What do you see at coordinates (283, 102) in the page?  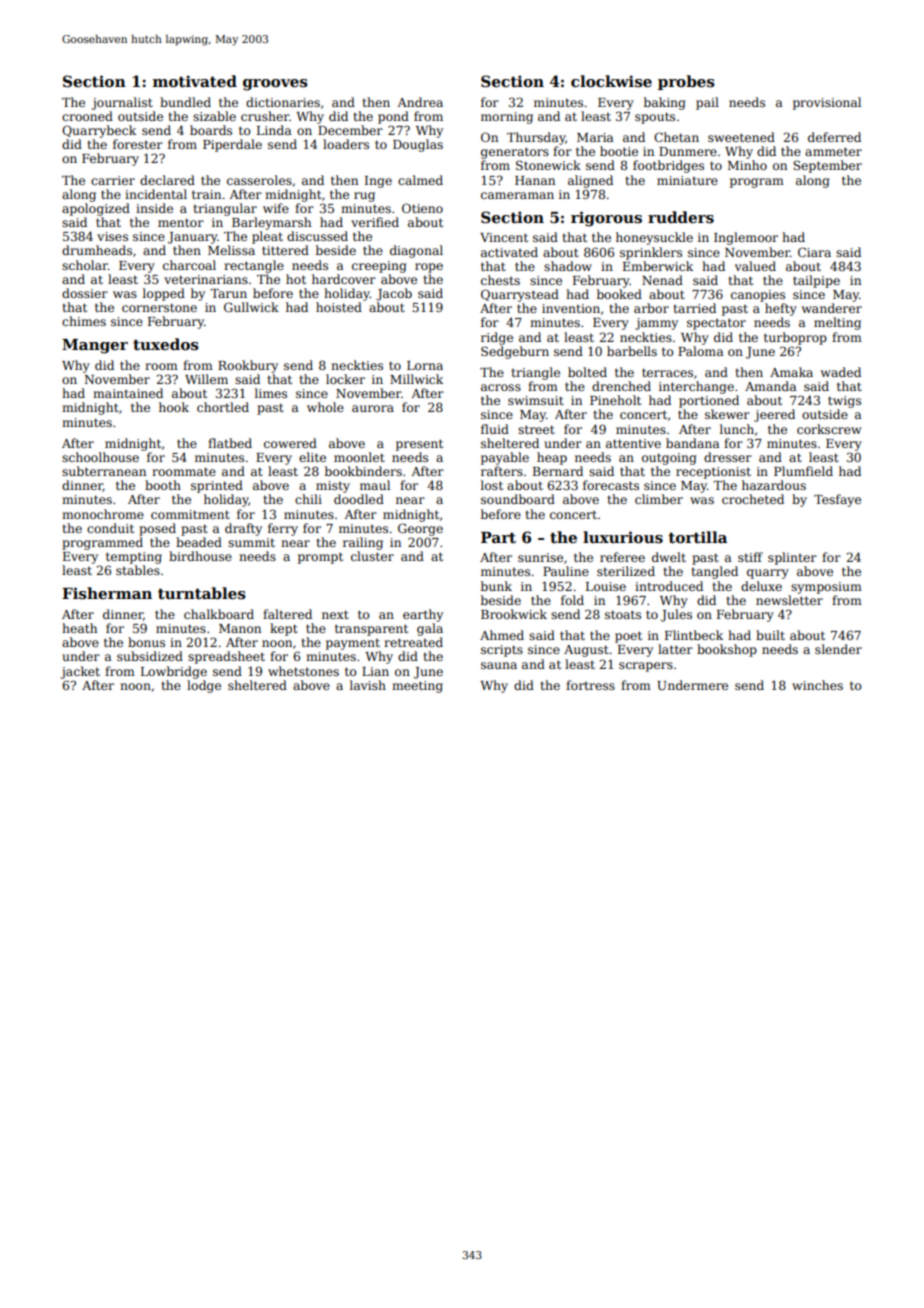 I see `dictionaries` at bounding box center [283, 102].
